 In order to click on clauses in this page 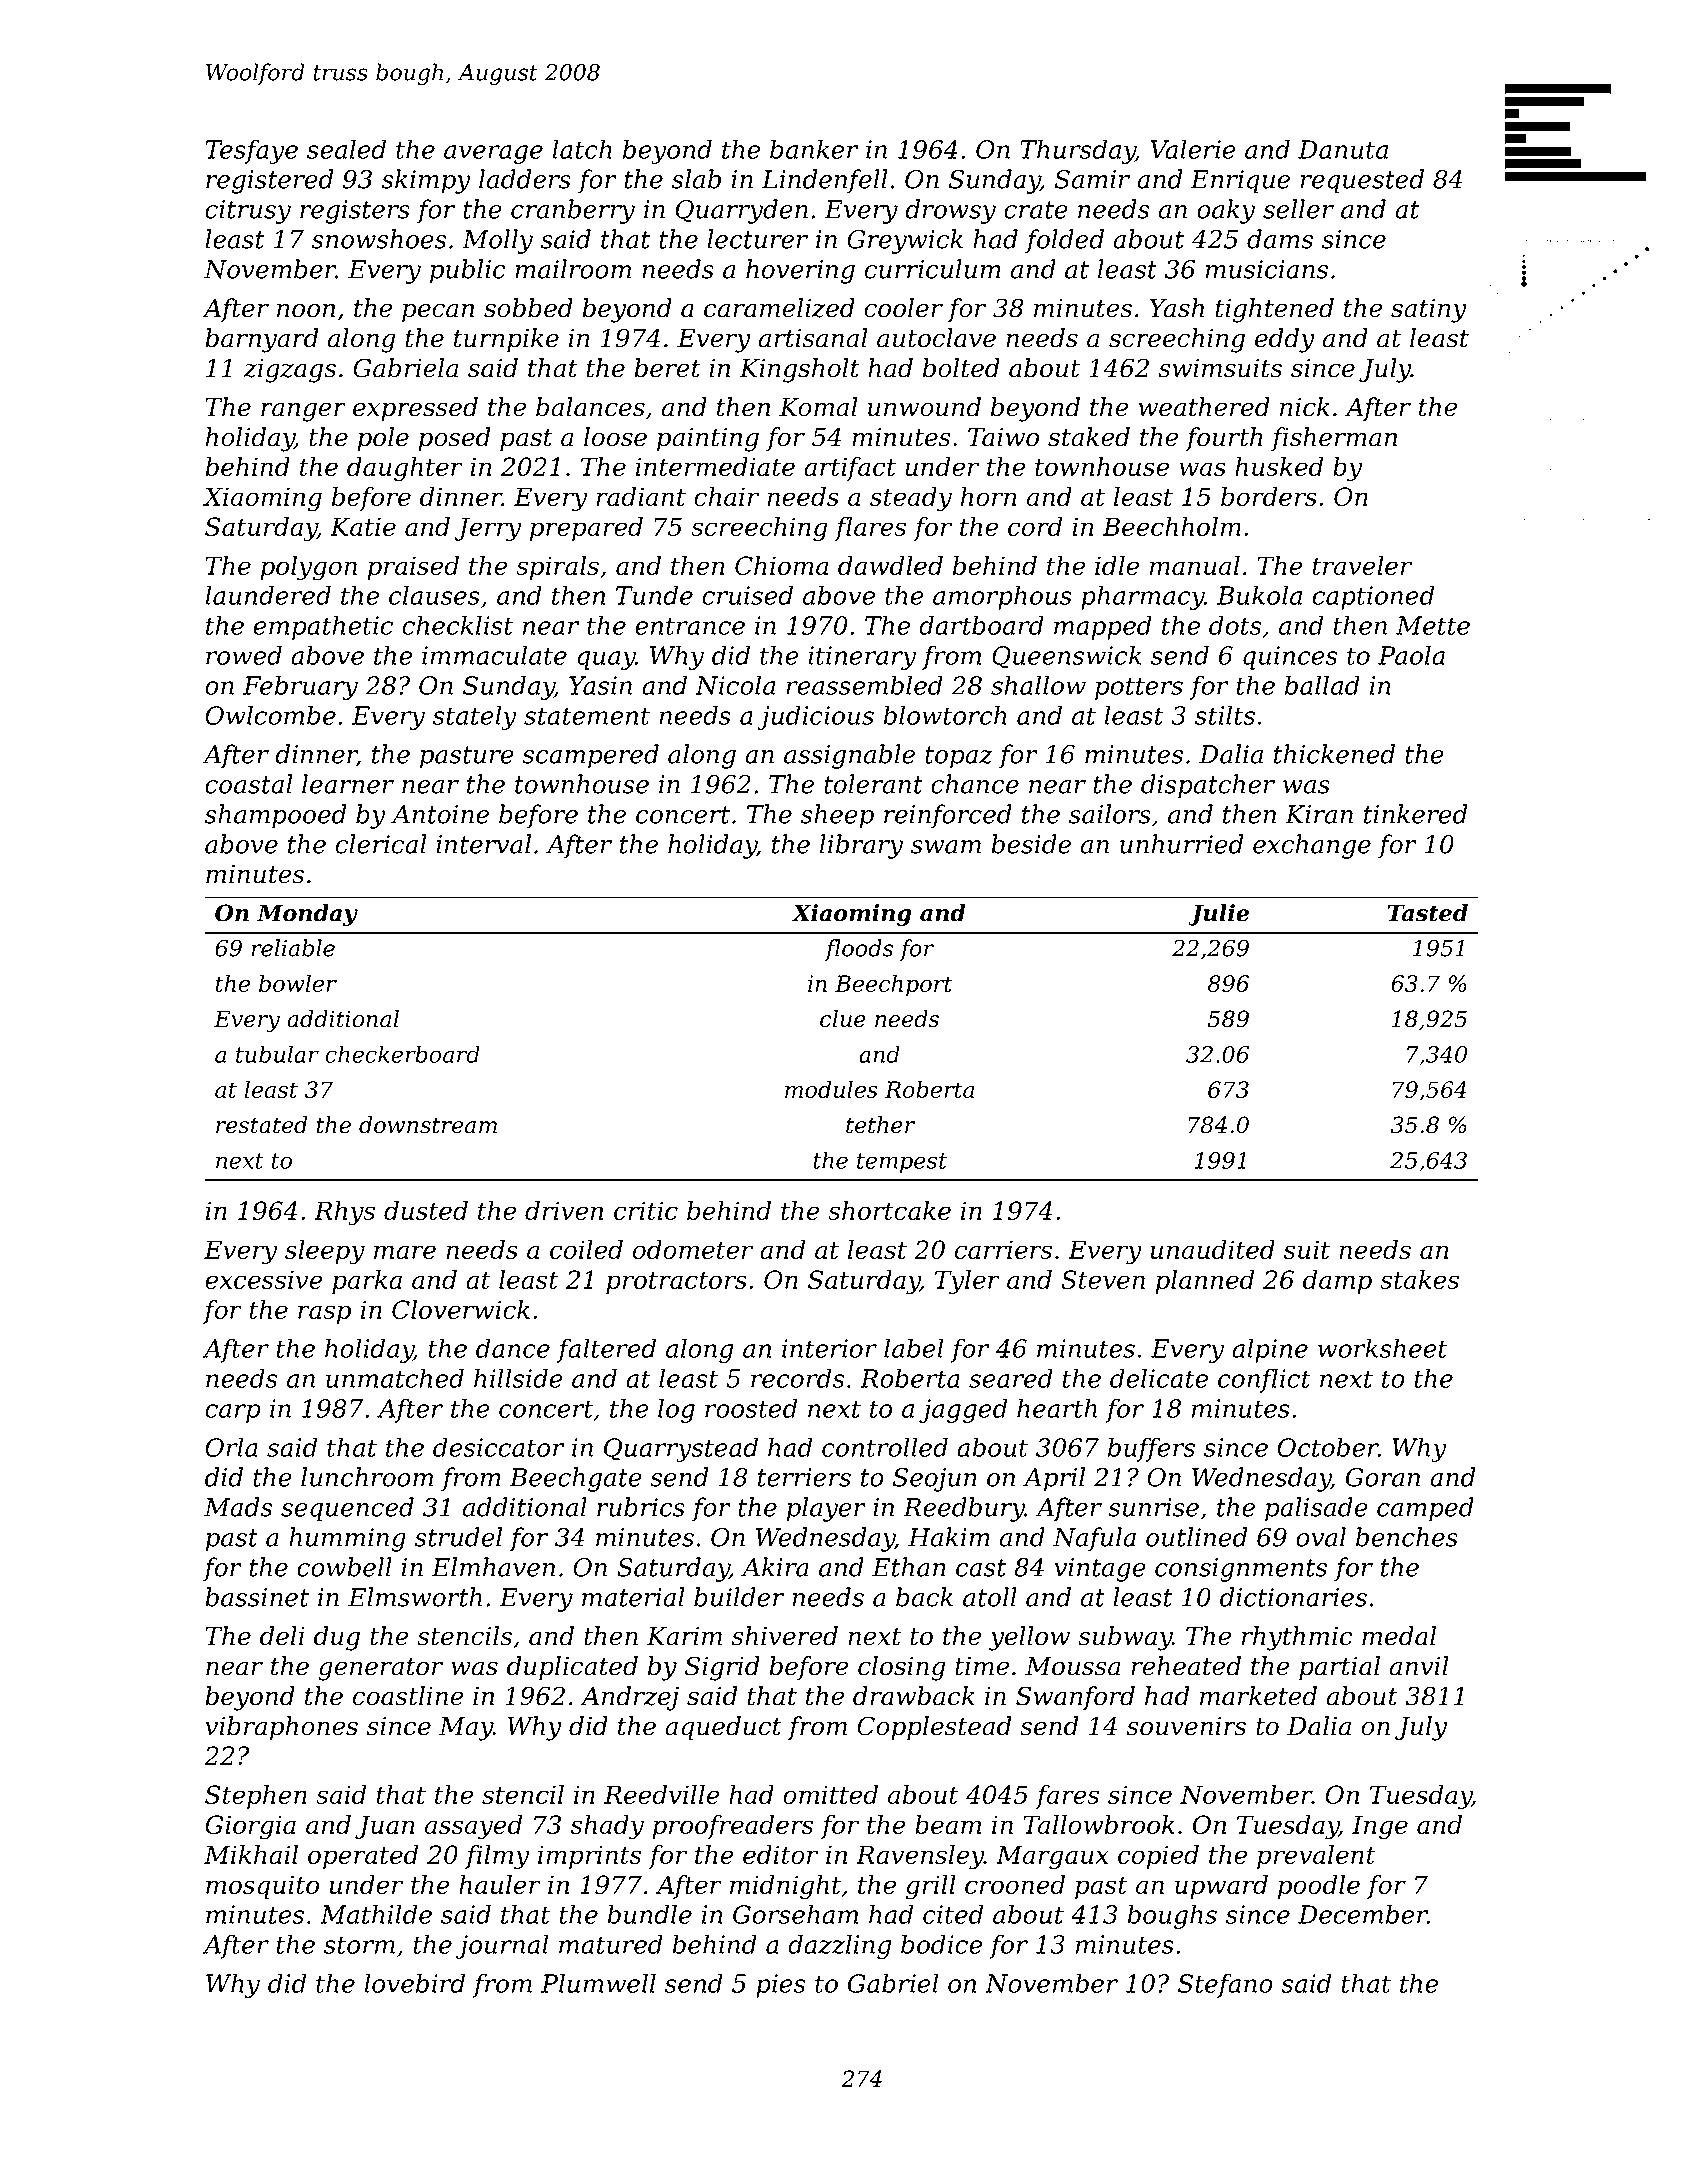, I will do `click(434, 595)`.
